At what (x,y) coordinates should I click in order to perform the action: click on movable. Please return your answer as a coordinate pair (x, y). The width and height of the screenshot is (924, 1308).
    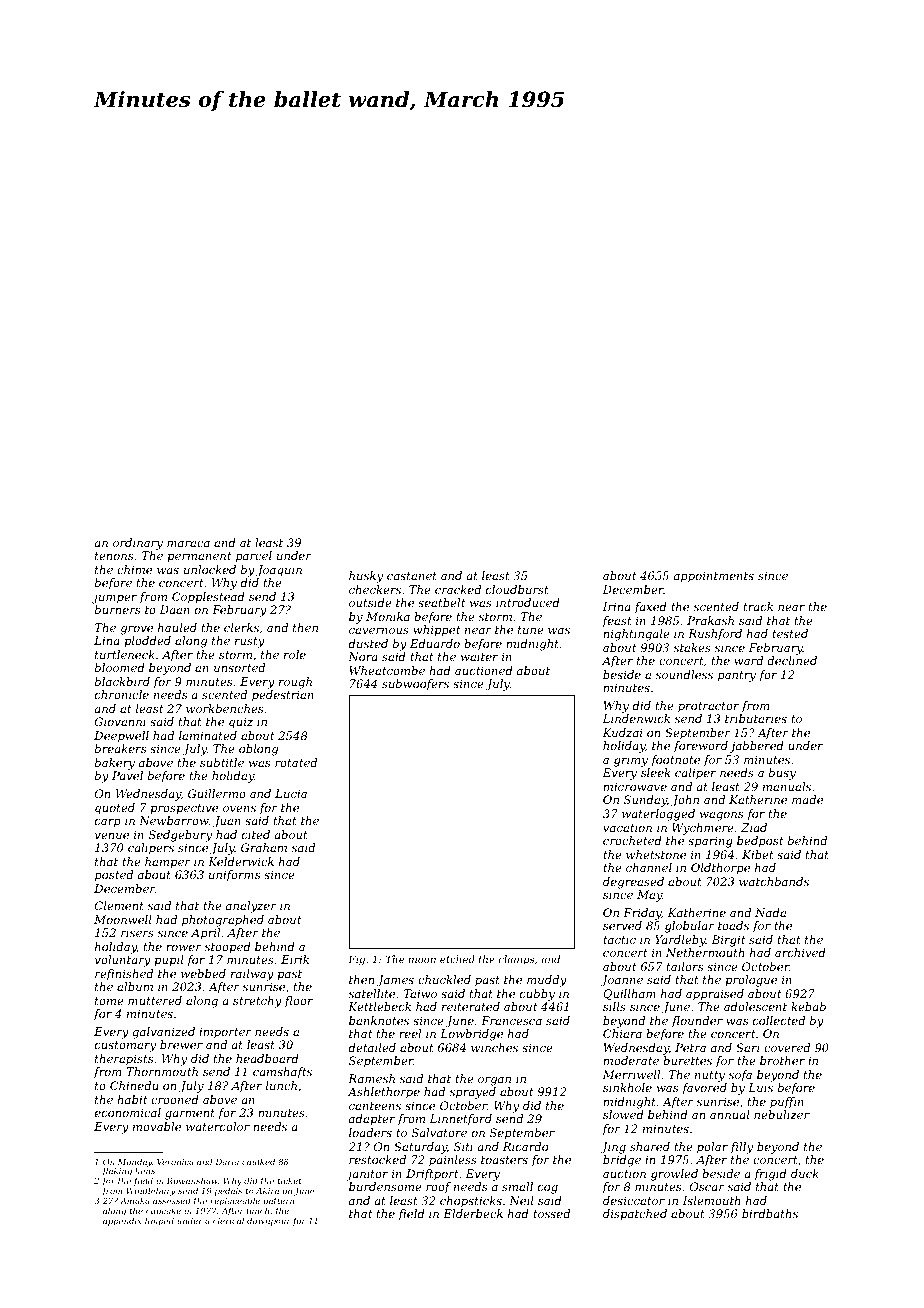
    Looking at the image, I should click on (157, 1126).
